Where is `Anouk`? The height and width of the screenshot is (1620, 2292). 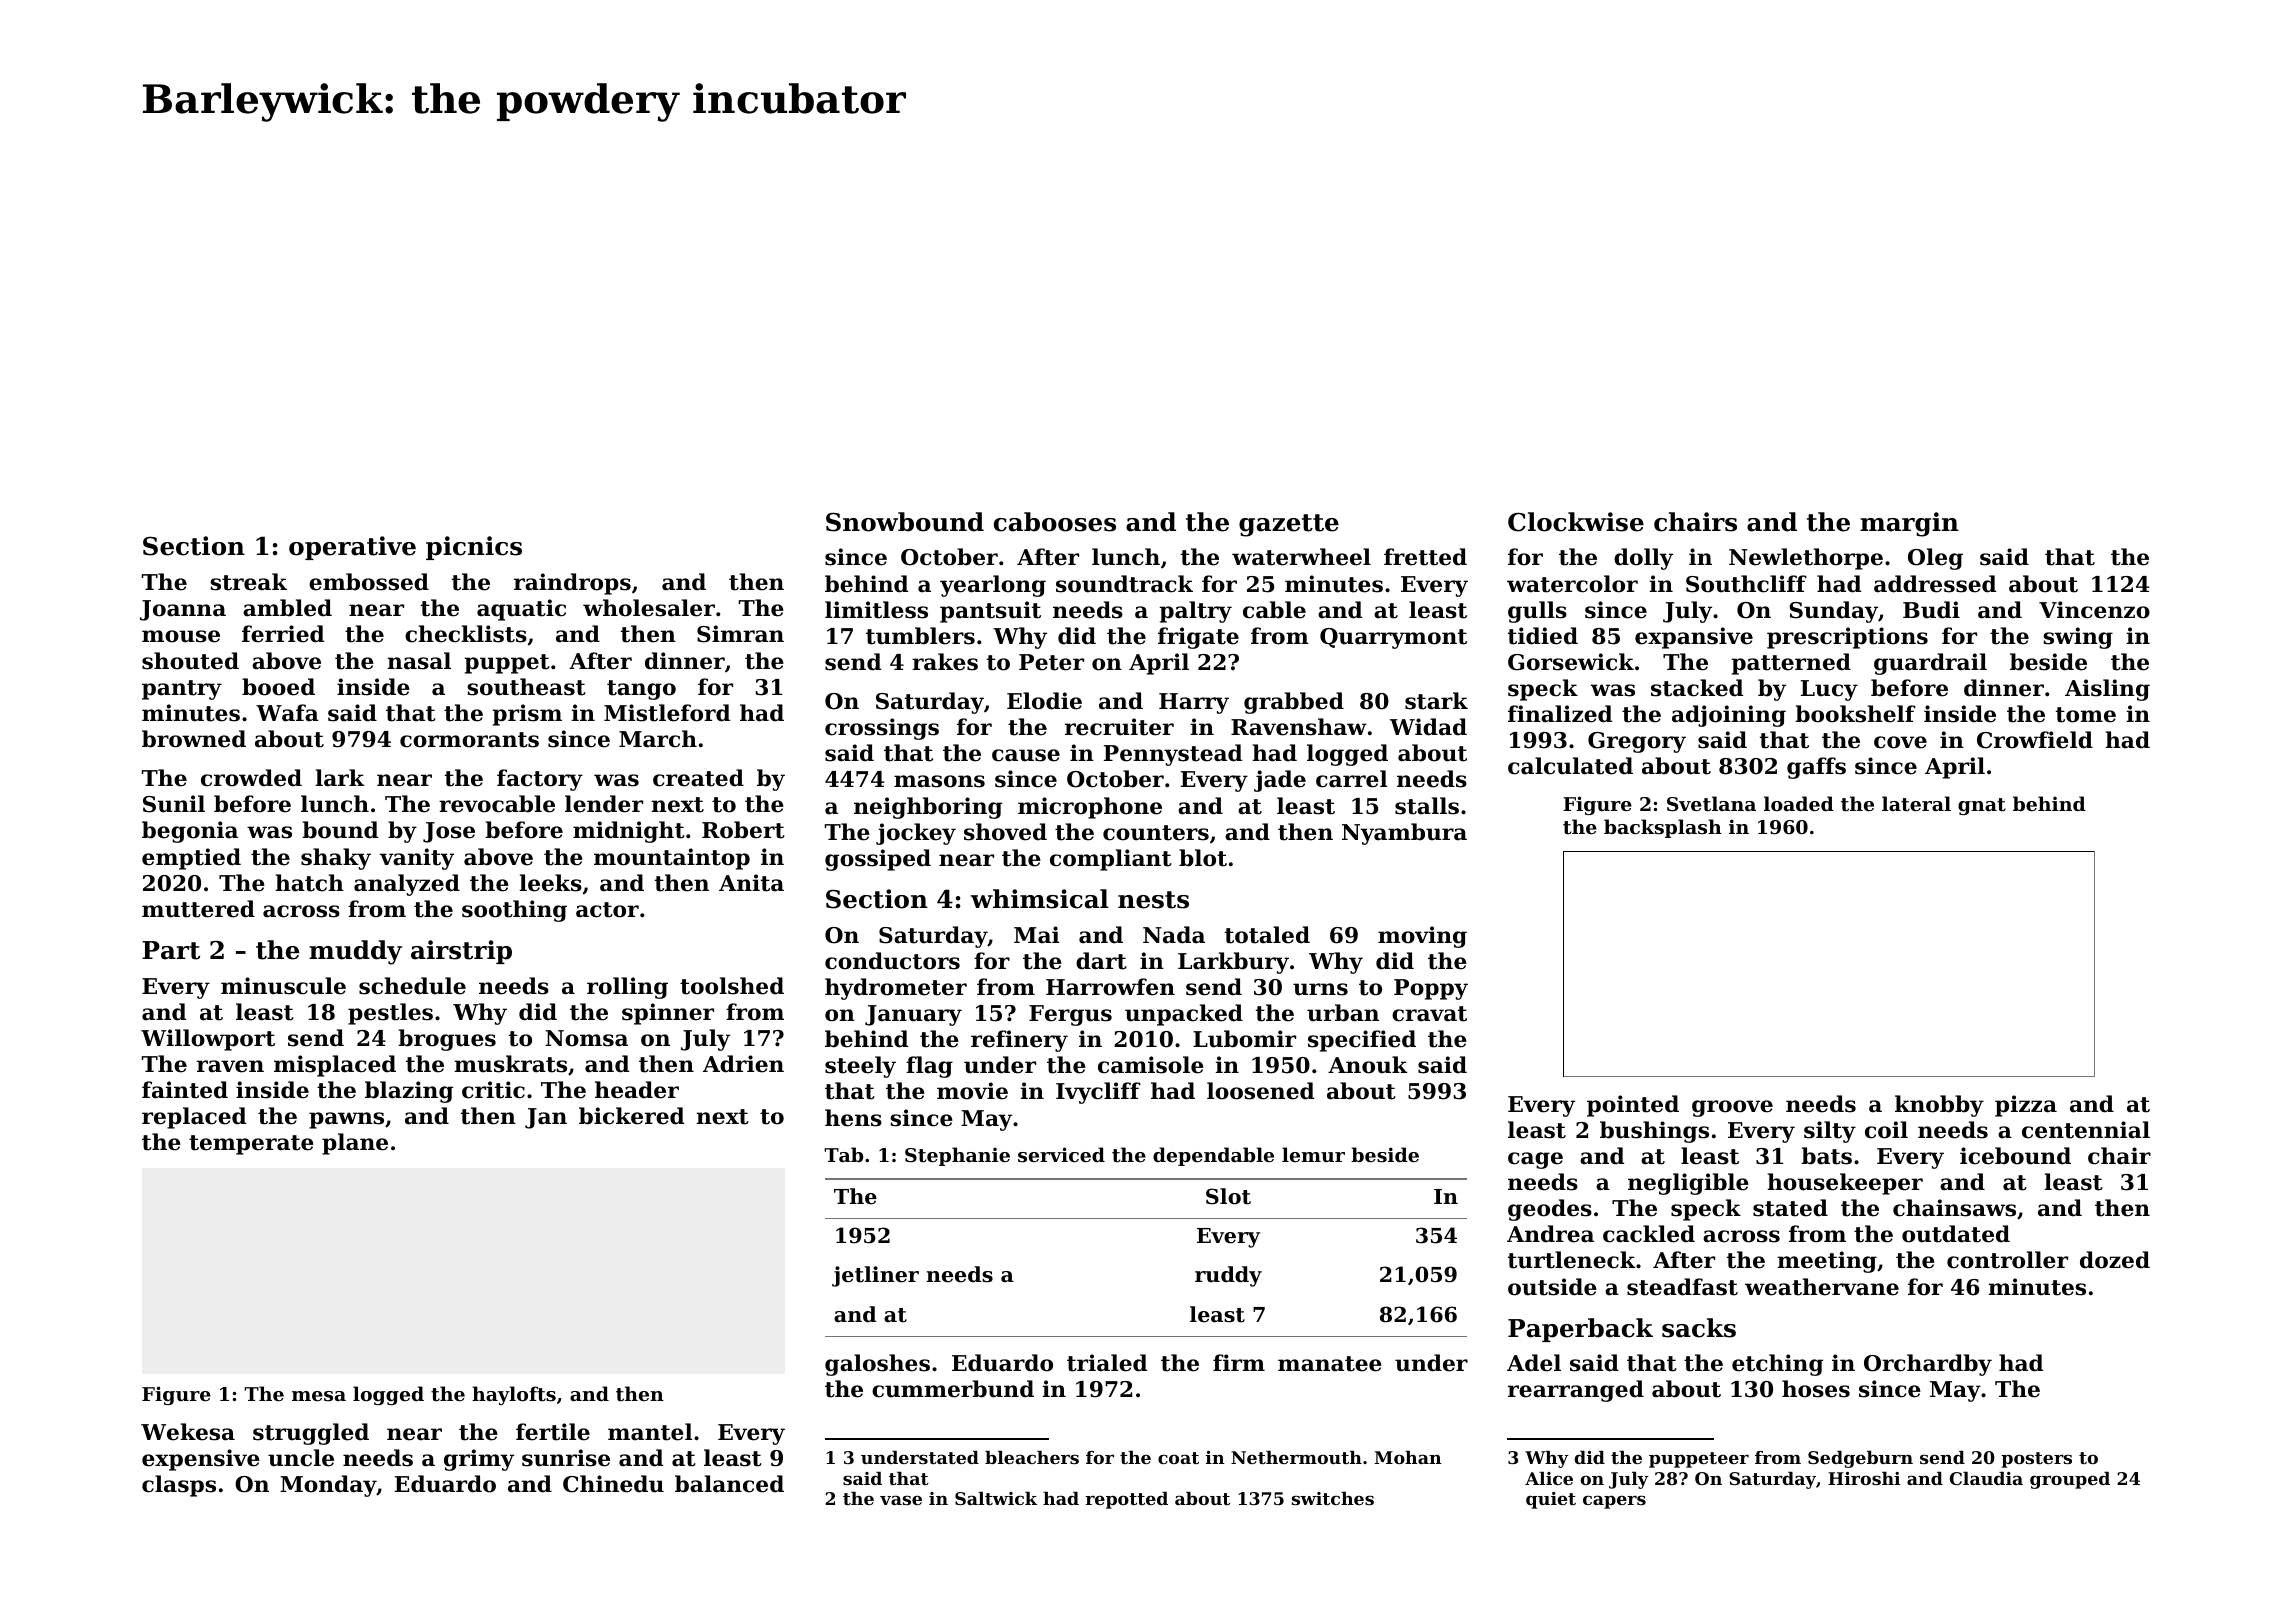 Anouk is located at coordinates (1367, 1065).
